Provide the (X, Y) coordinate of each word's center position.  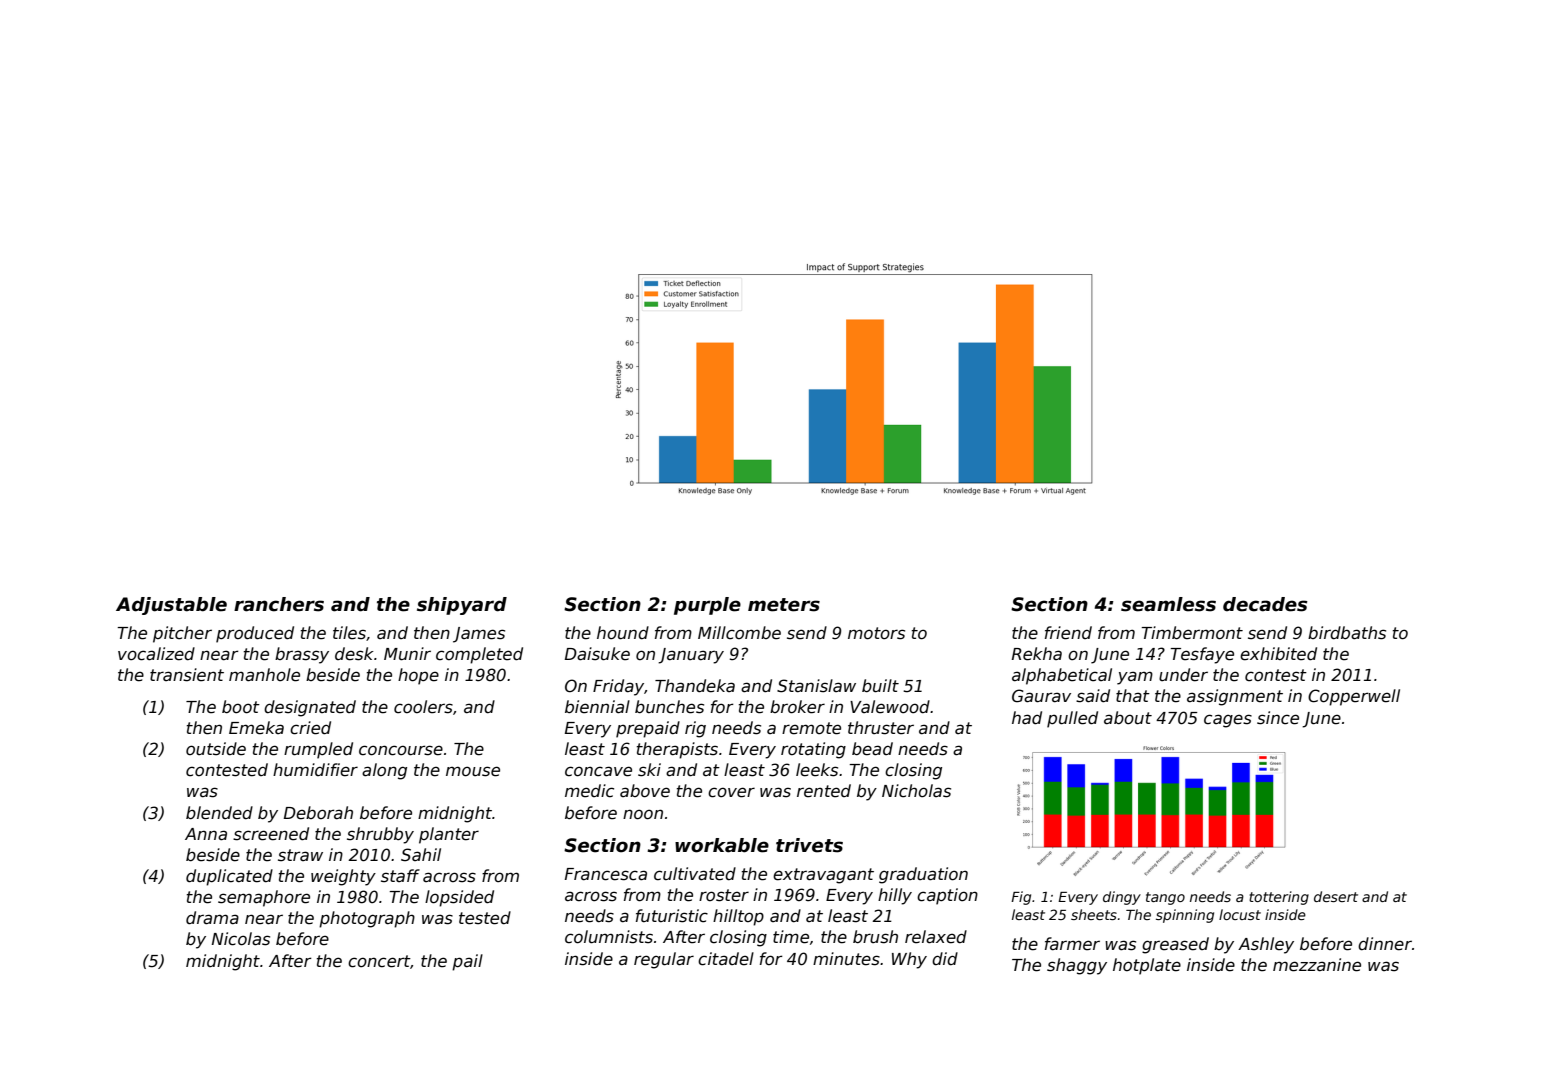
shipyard (462, 606)
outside (216, 749)
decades (1265, 604)
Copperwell (1354, 697)
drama (212, 918)
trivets (809, 845)
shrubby (380, 835)
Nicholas (916, 791)
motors (876, 633)
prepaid (648, 729)
